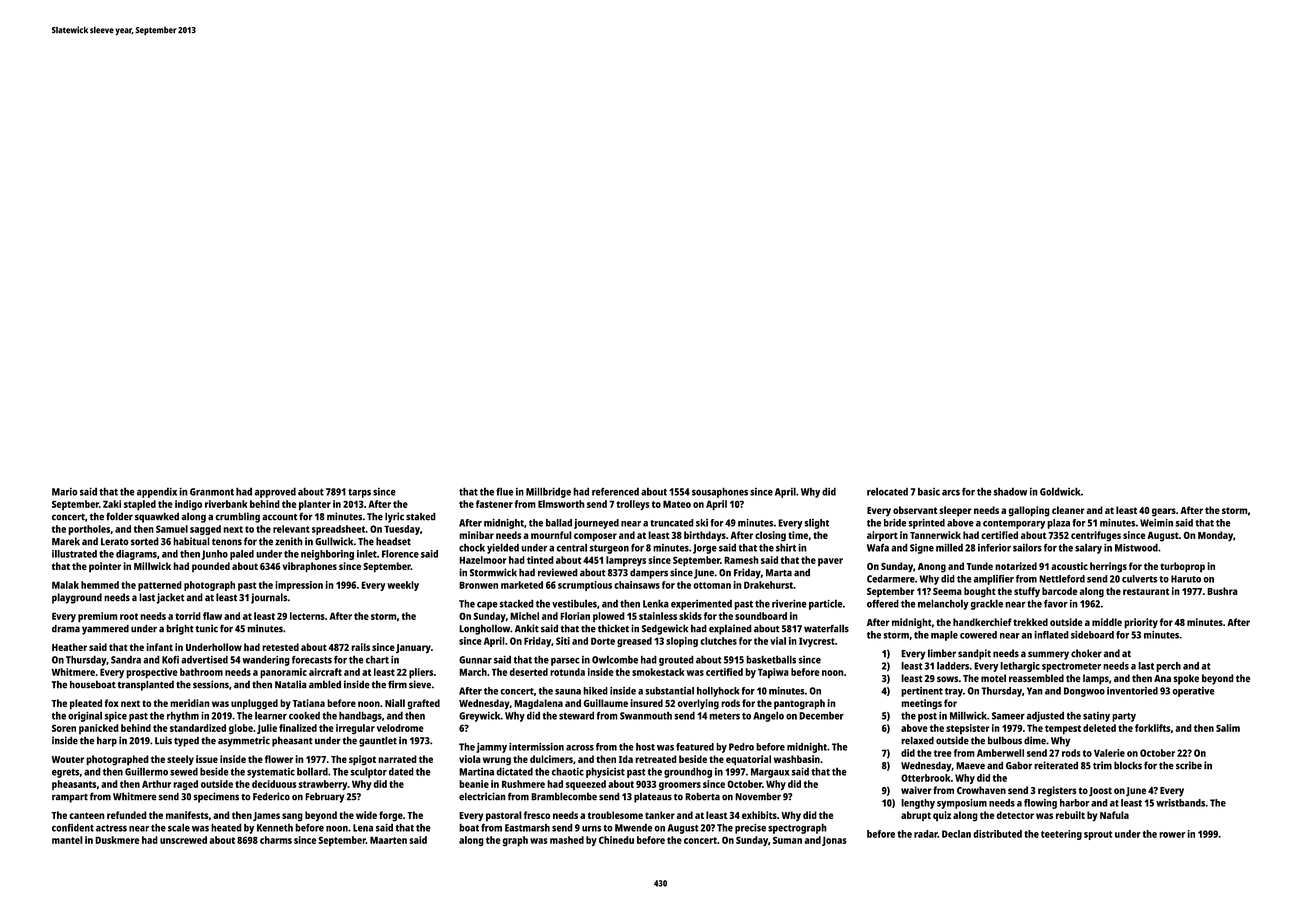 The image size is (1308, 924). I want to click on zenith, so click(289, 541).
